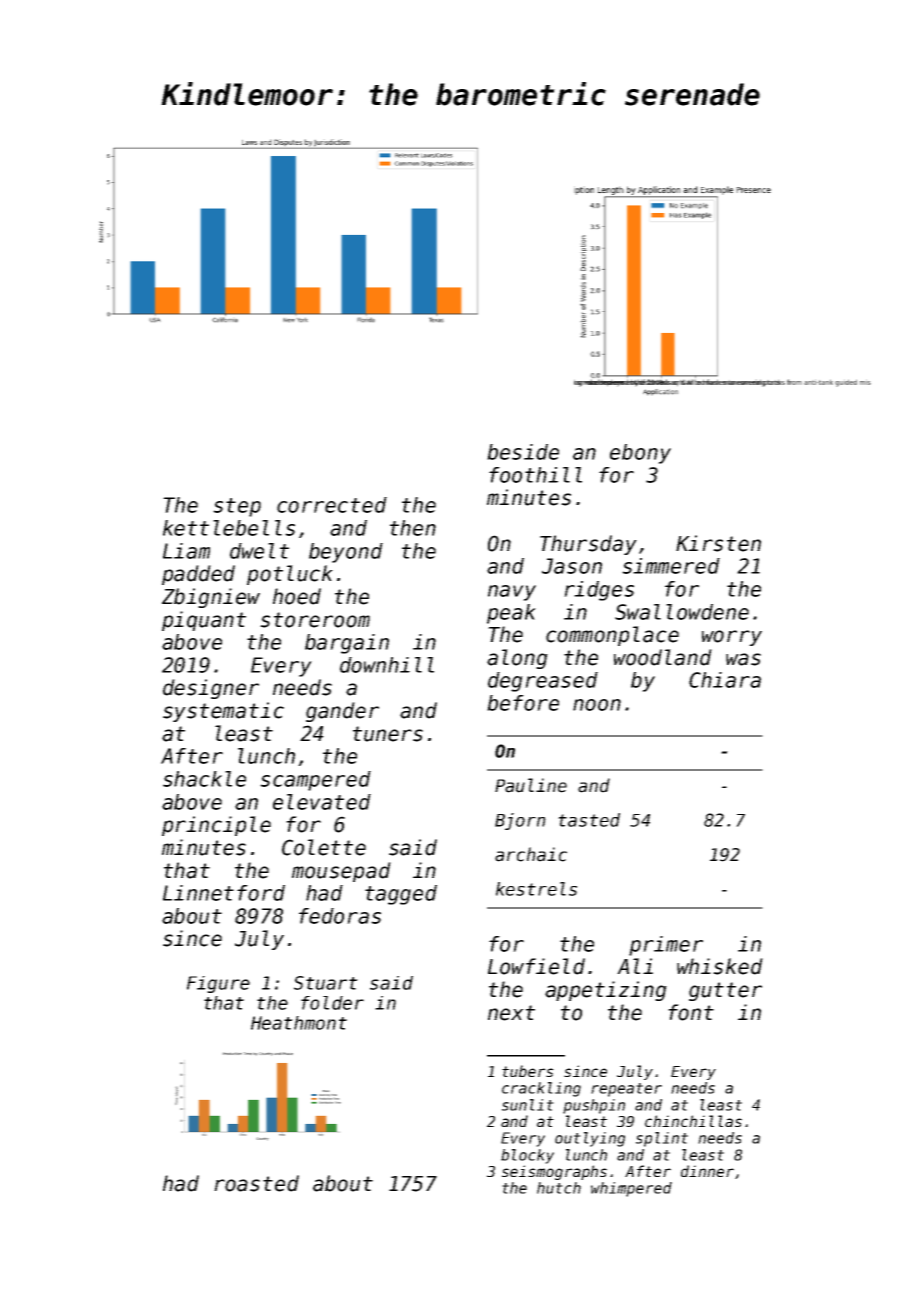  I want to click on Chiara, so click(725, 680).
